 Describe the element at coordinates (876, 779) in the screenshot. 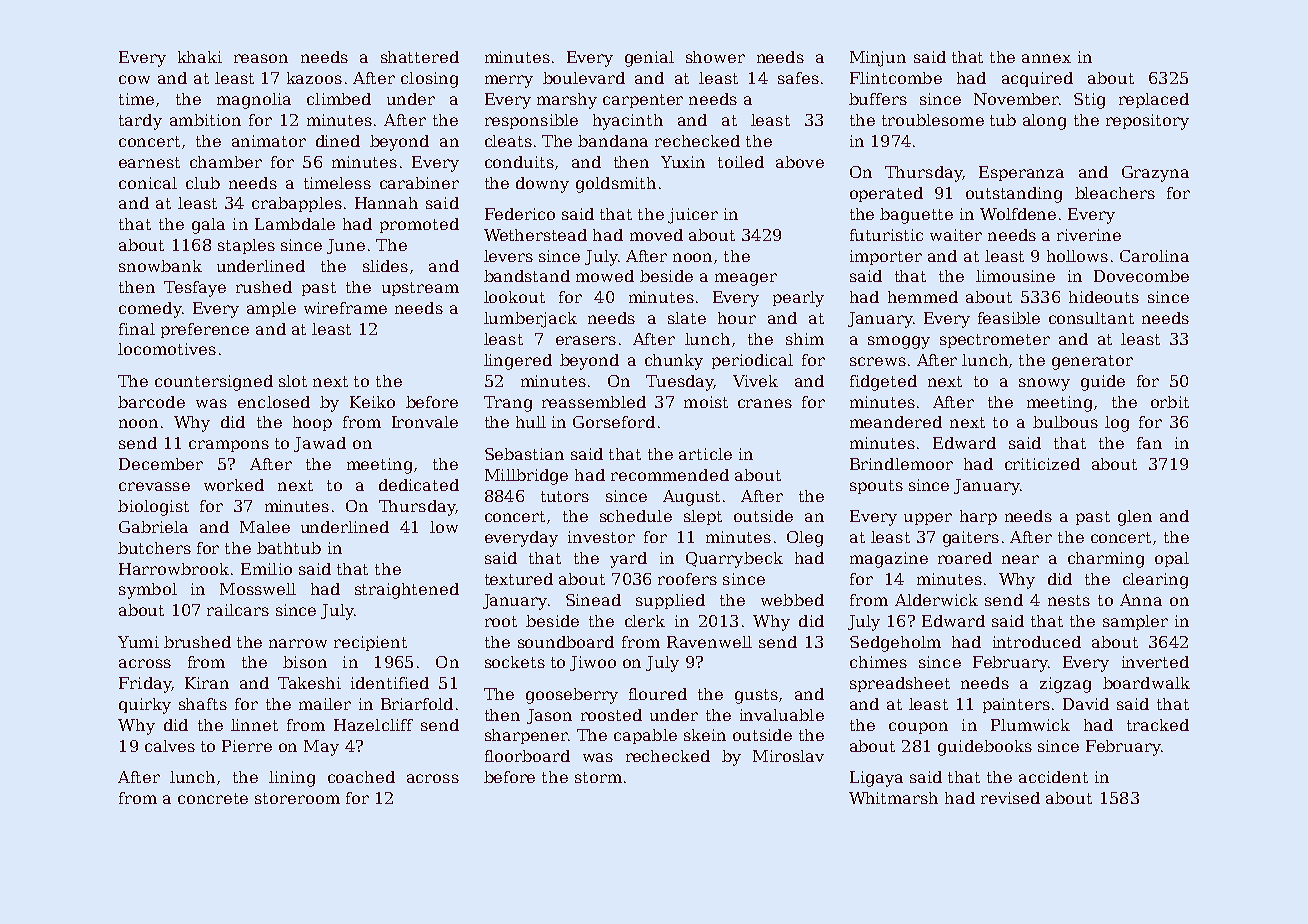

I see `Ligaya` at that location.
